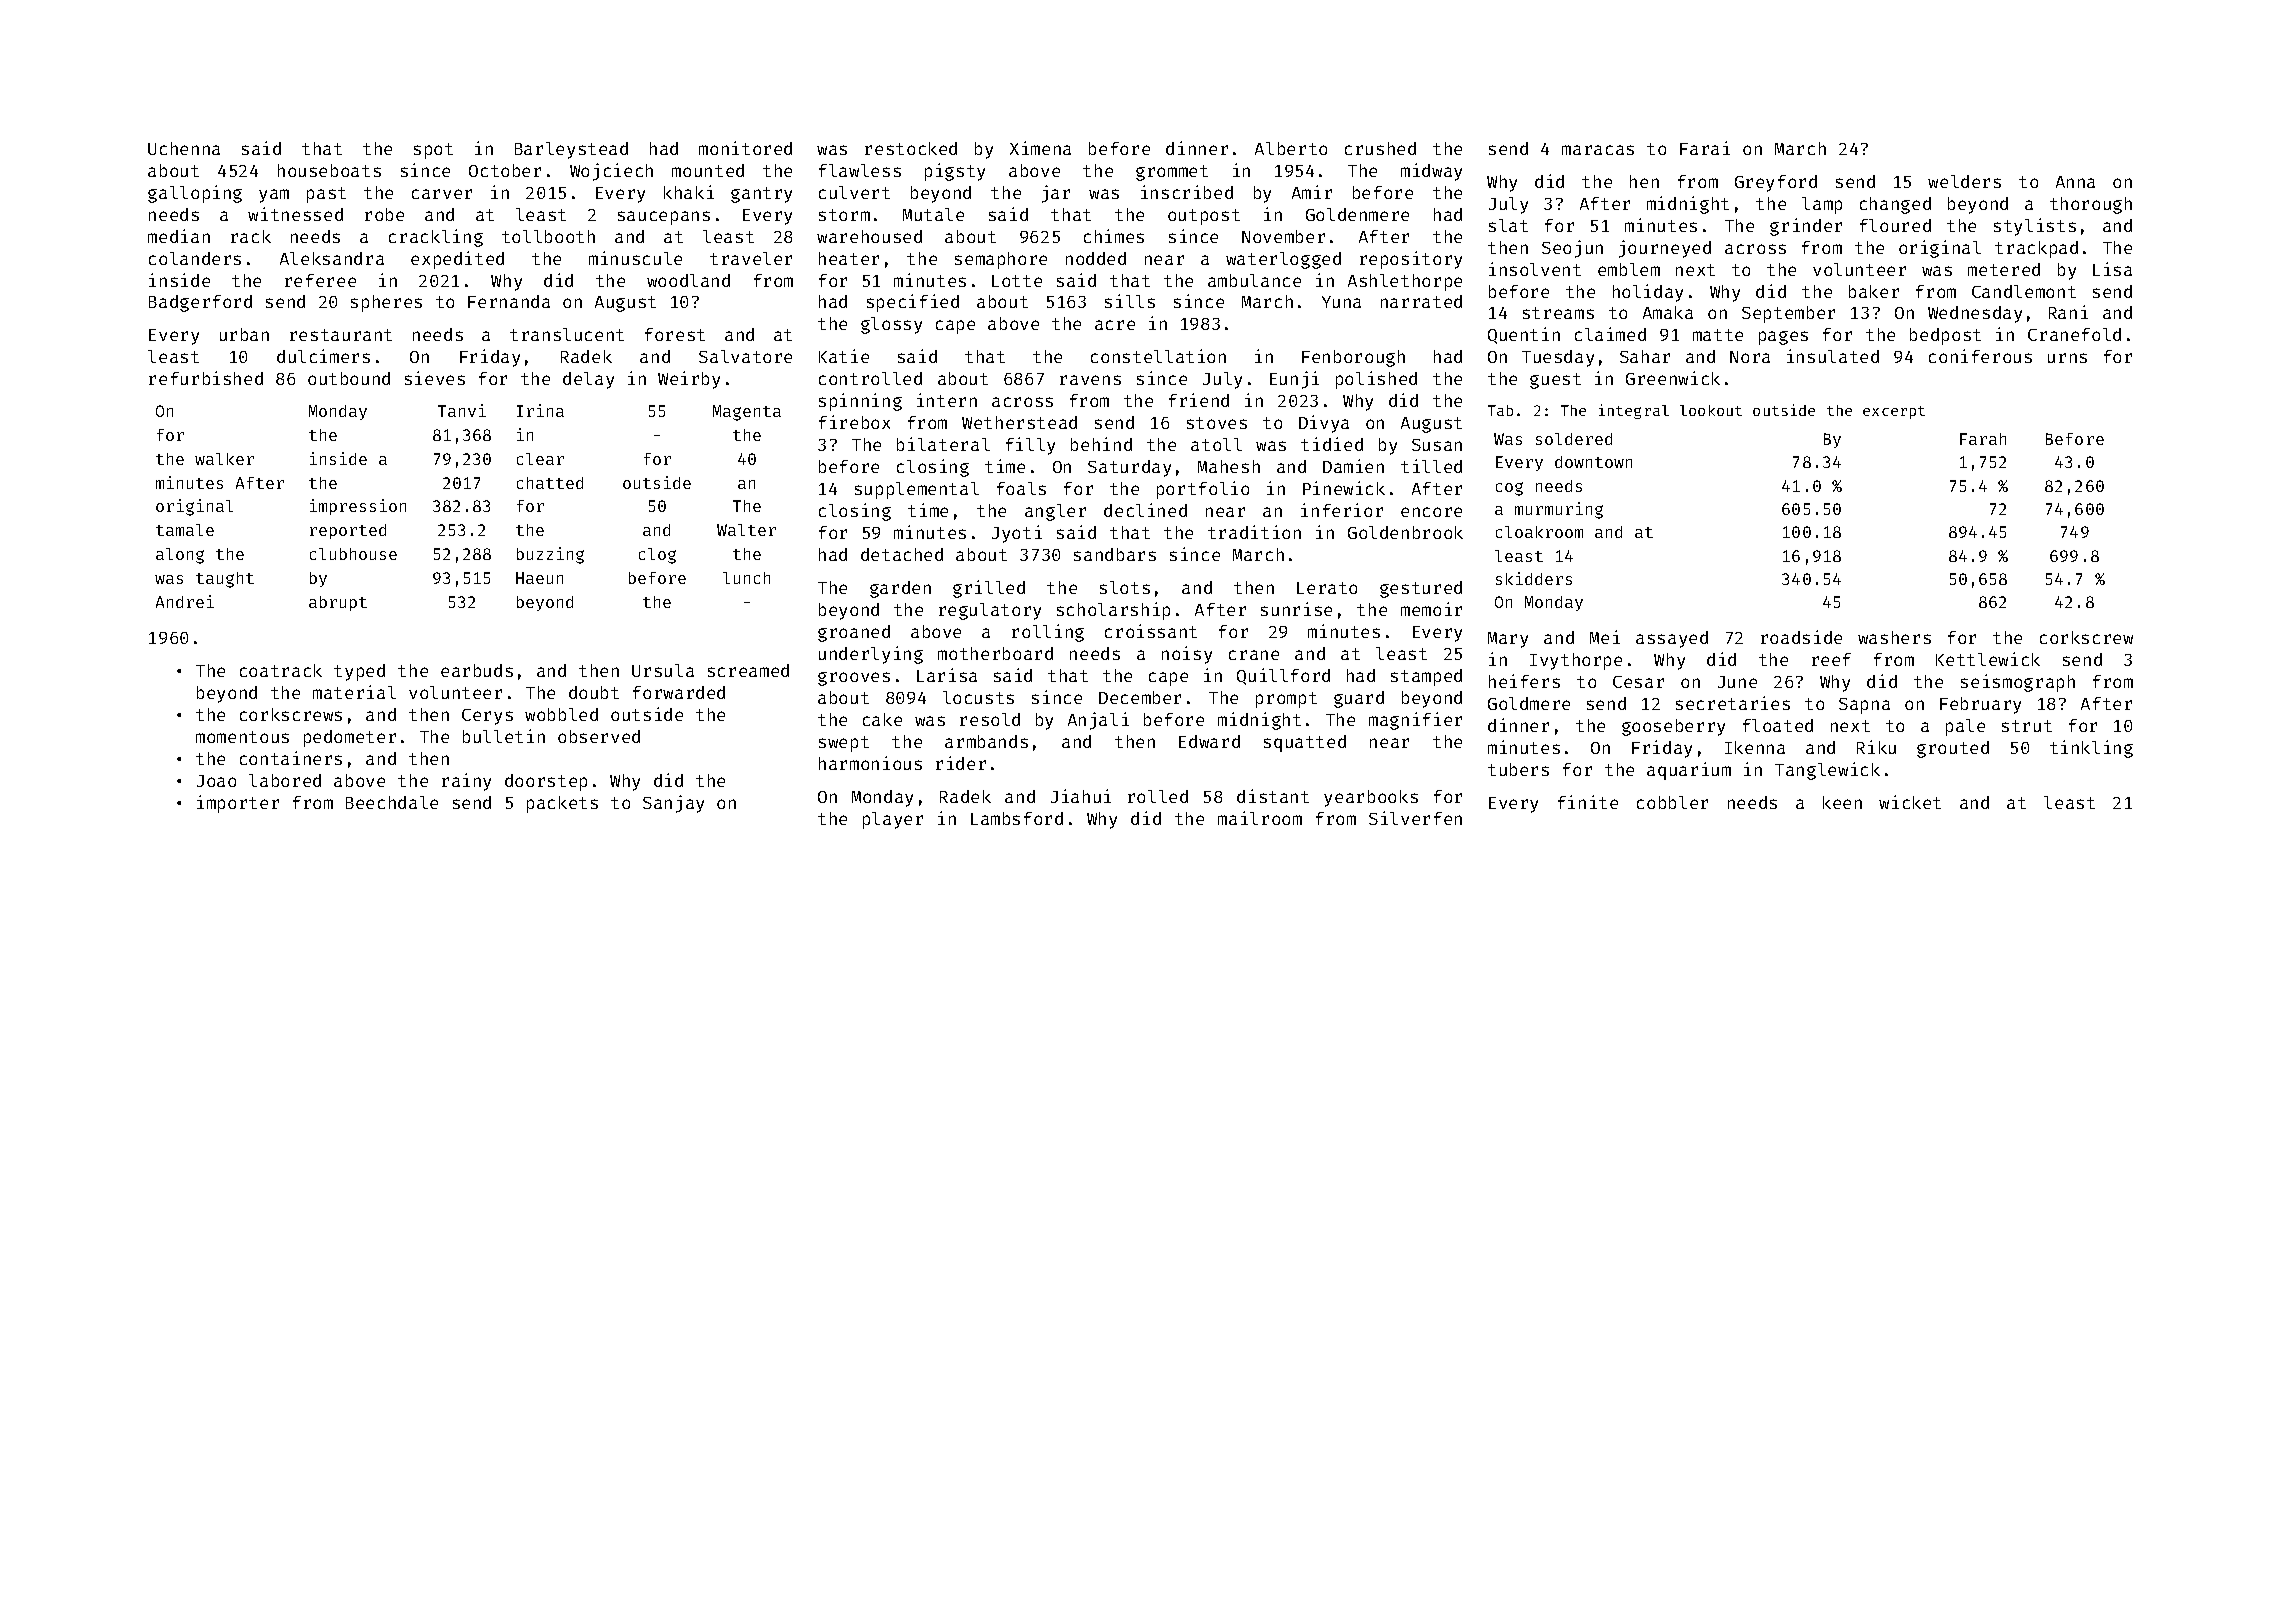 The image size is (2282, 1614). What do you see at coordinates (1983, 439) in the image?
I see `Farah` at bounding box center [1983, 439].
